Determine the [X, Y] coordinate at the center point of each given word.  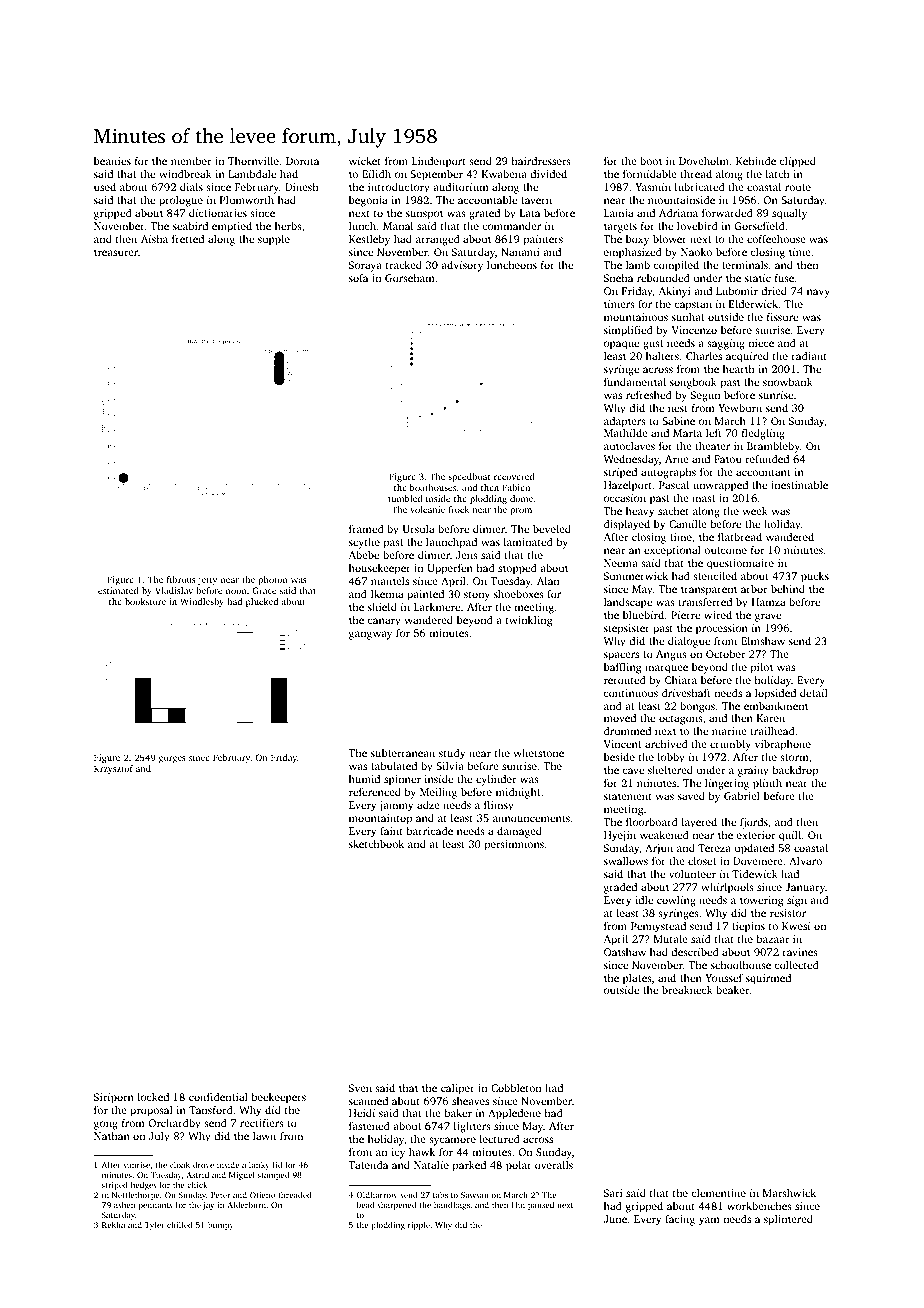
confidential [218, 1097]
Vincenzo [694, 330]
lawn [264, 1136]
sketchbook [376, 844]
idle [644, 900]
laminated [528, 542]
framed [366, 529]
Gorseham [410, 278]
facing [680, 1220]
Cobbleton [516, 1088]
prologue [181, 201]
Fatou [728, 459]
